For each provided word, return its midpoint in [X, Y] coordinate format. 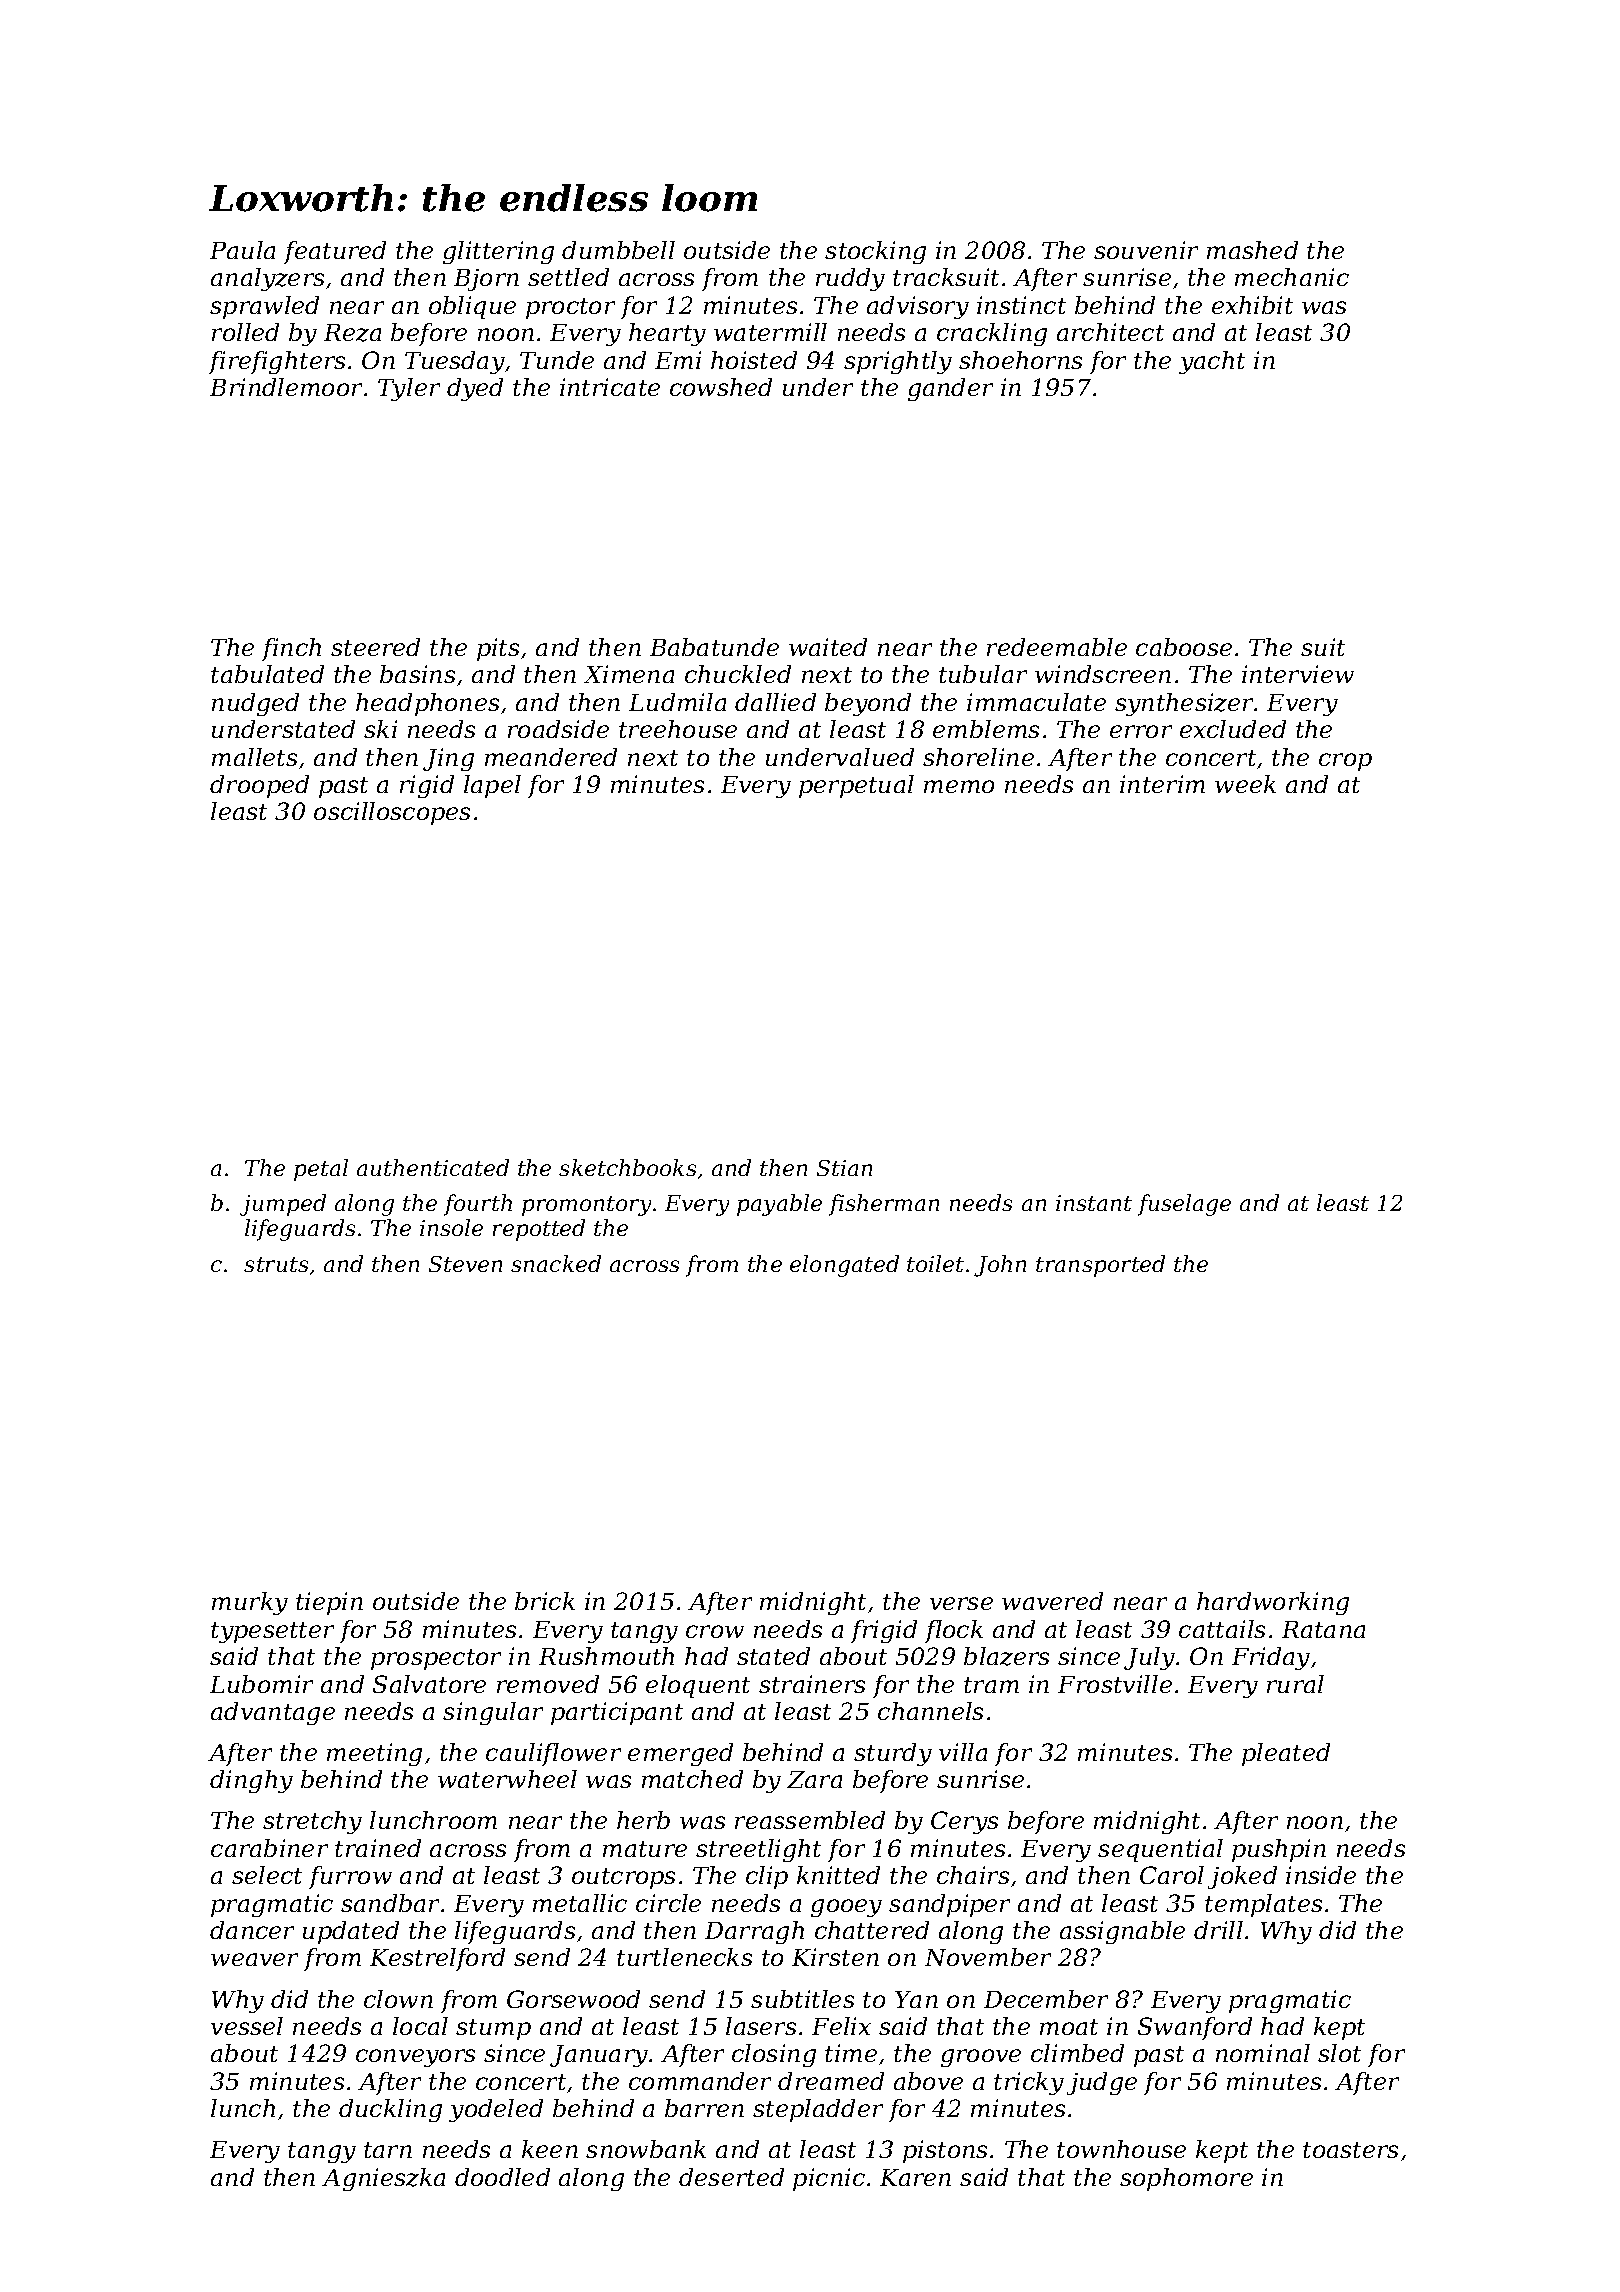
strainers [812, 1684]
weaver [254, 1959]
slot [1339, 2053]
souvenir [1146, 250]
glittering [498, 252]
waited [828, 647]
